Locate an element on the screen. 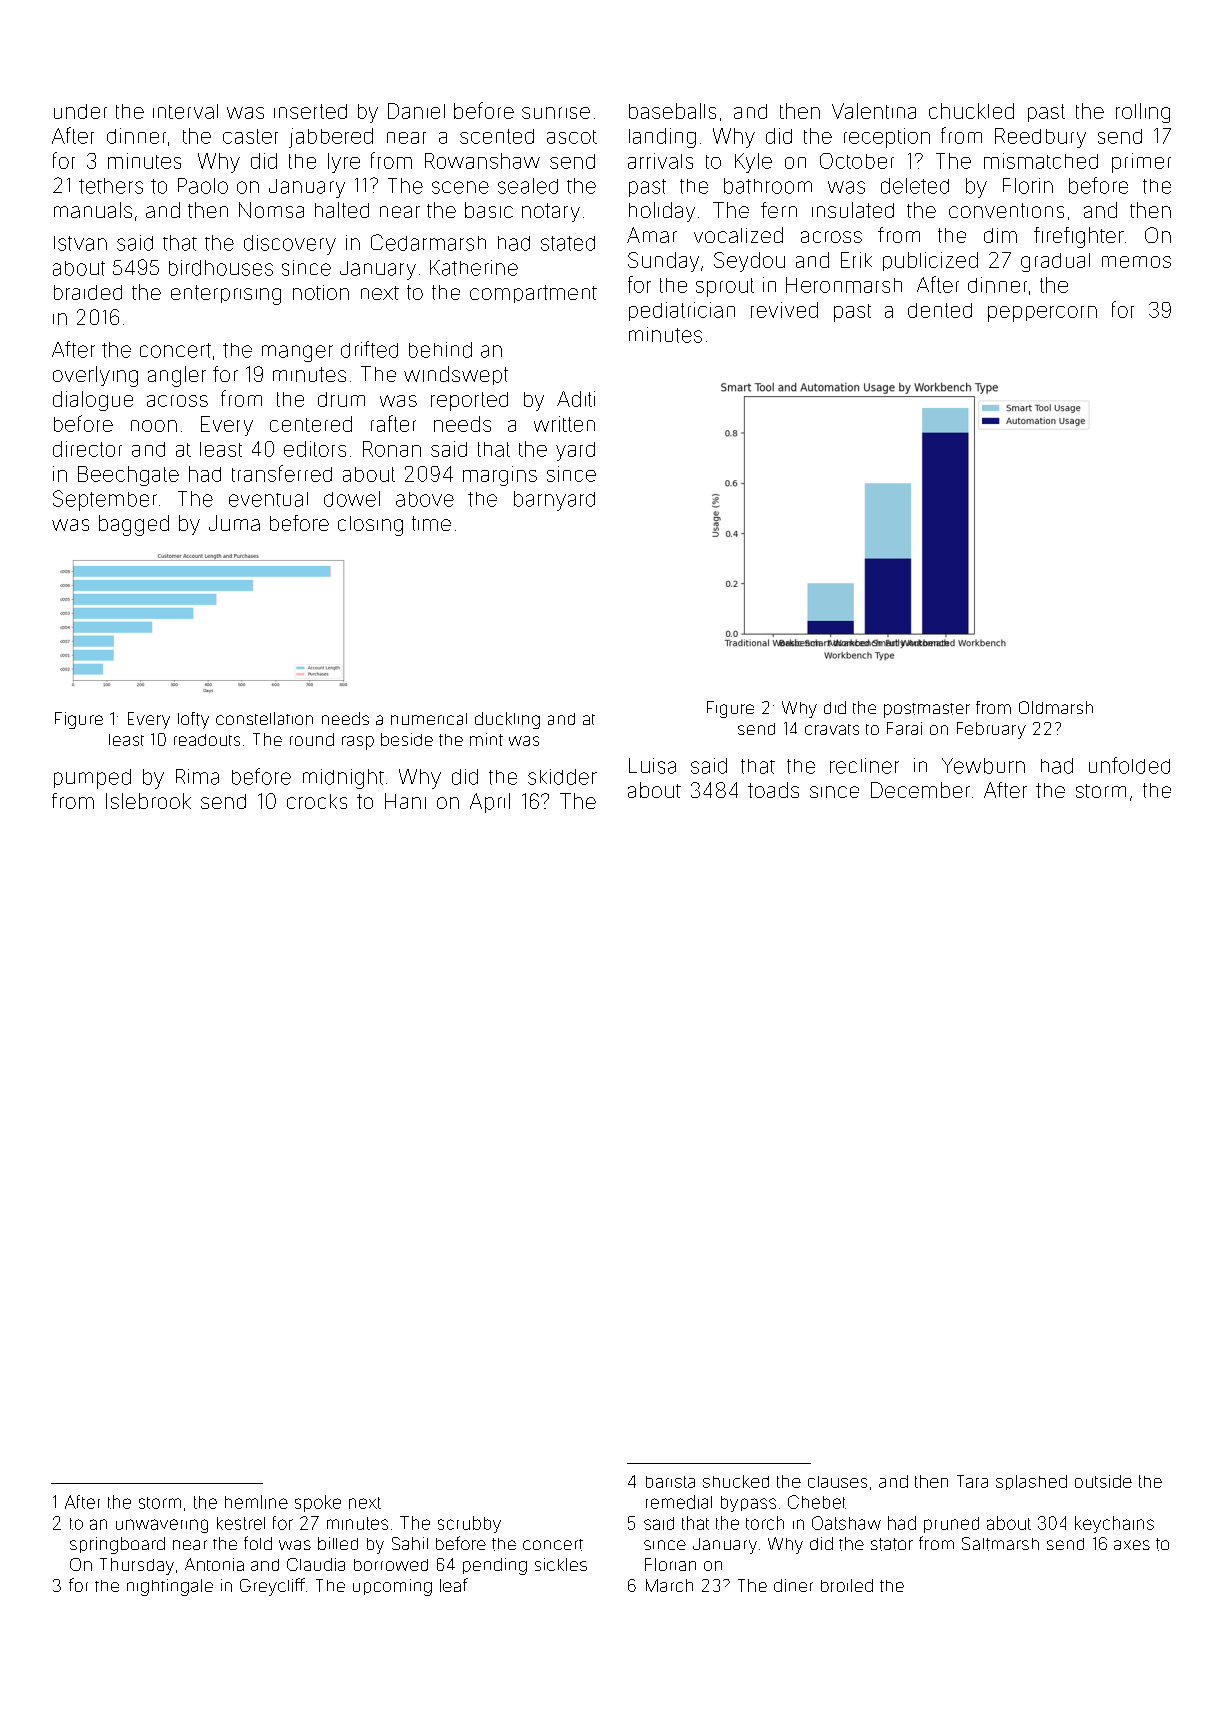 The image size is (1224, 1732). Claudia is located at coordinates (316, 1564).
